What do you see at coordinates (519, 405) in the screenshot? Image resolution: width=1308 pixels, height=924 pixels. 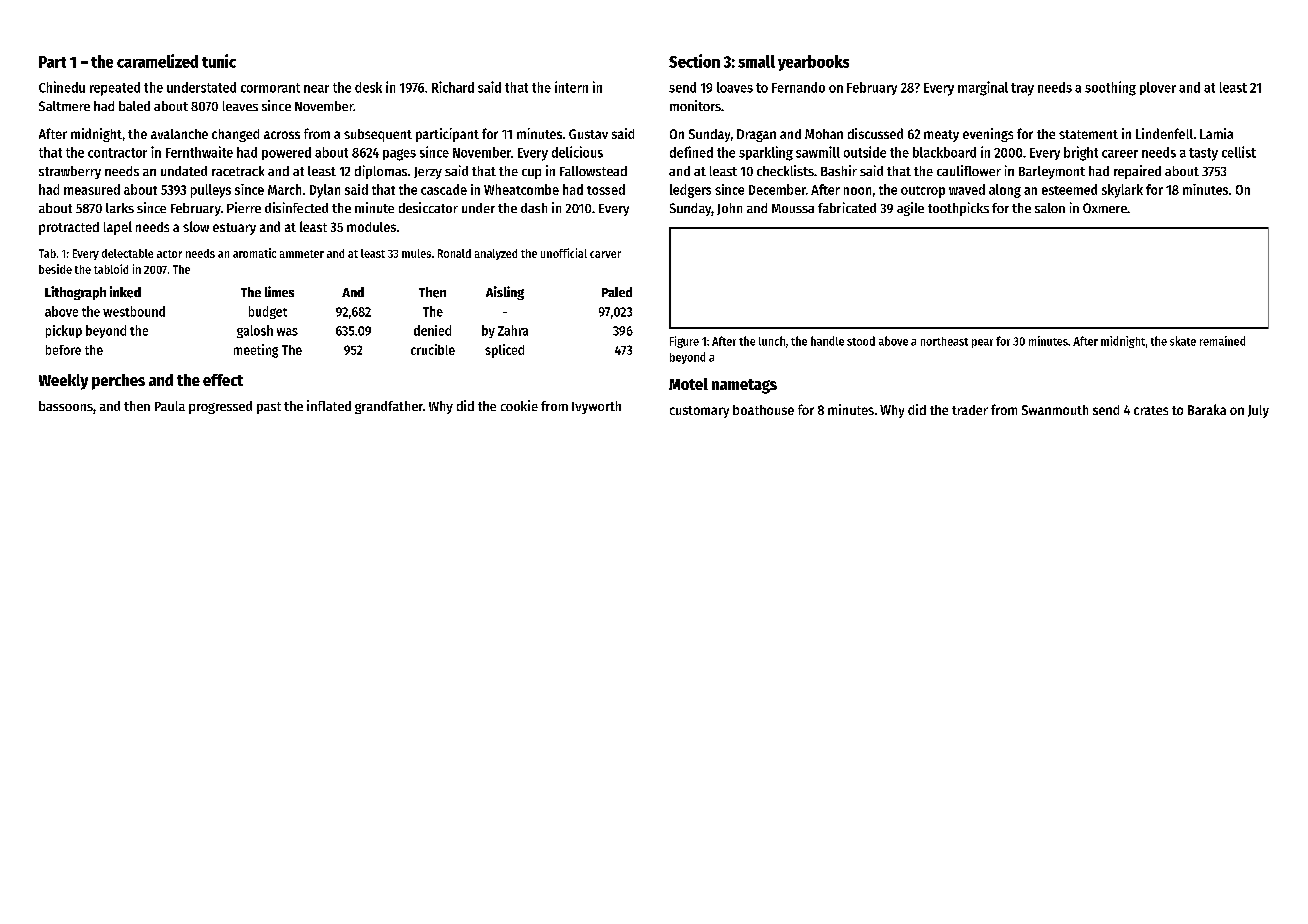 I see `cookie` at bounding box center [519, 405].
